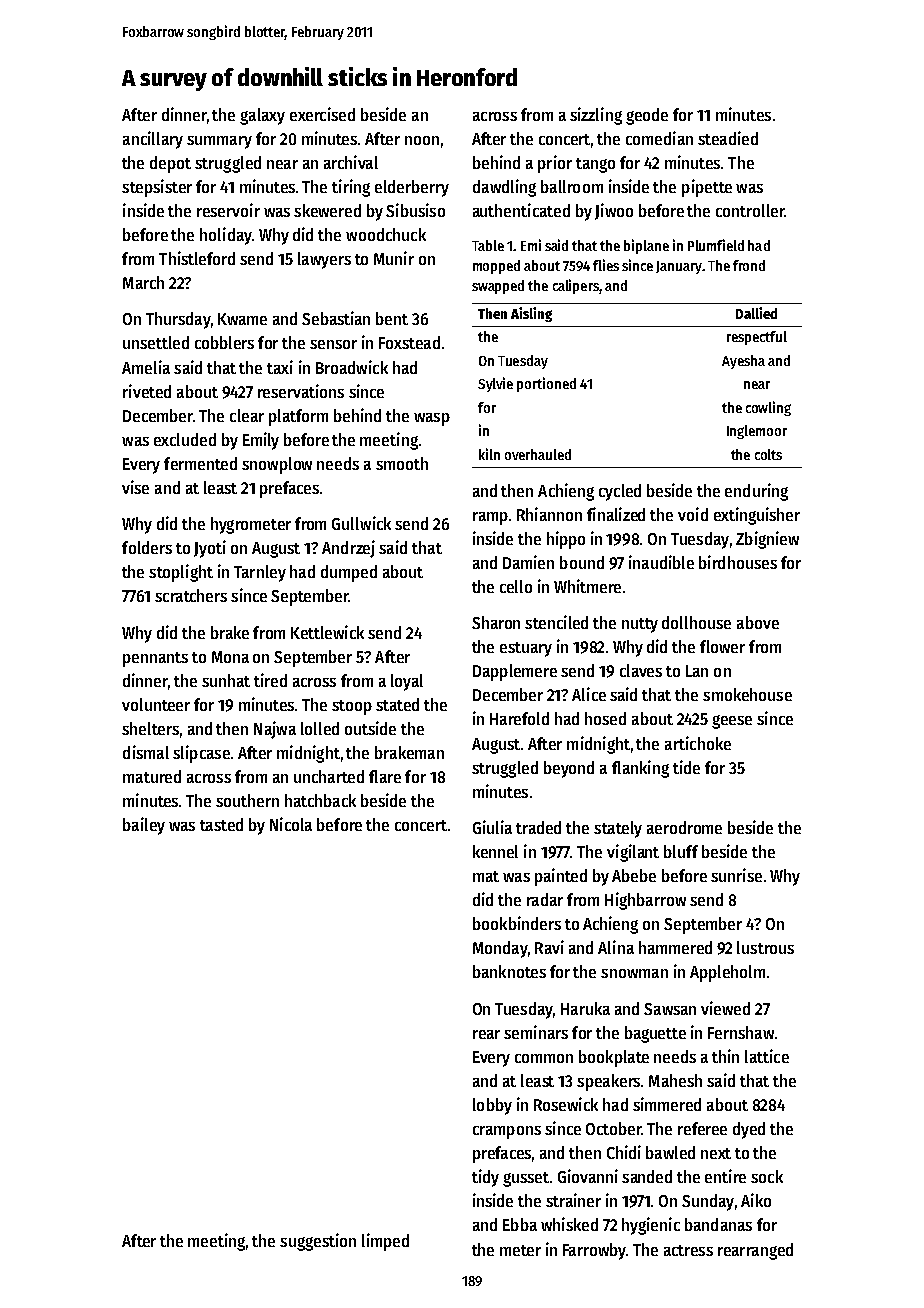  What do you see at coordinates (422, 140) in the image?
I see `noon` at bounding box center [422, 140].
